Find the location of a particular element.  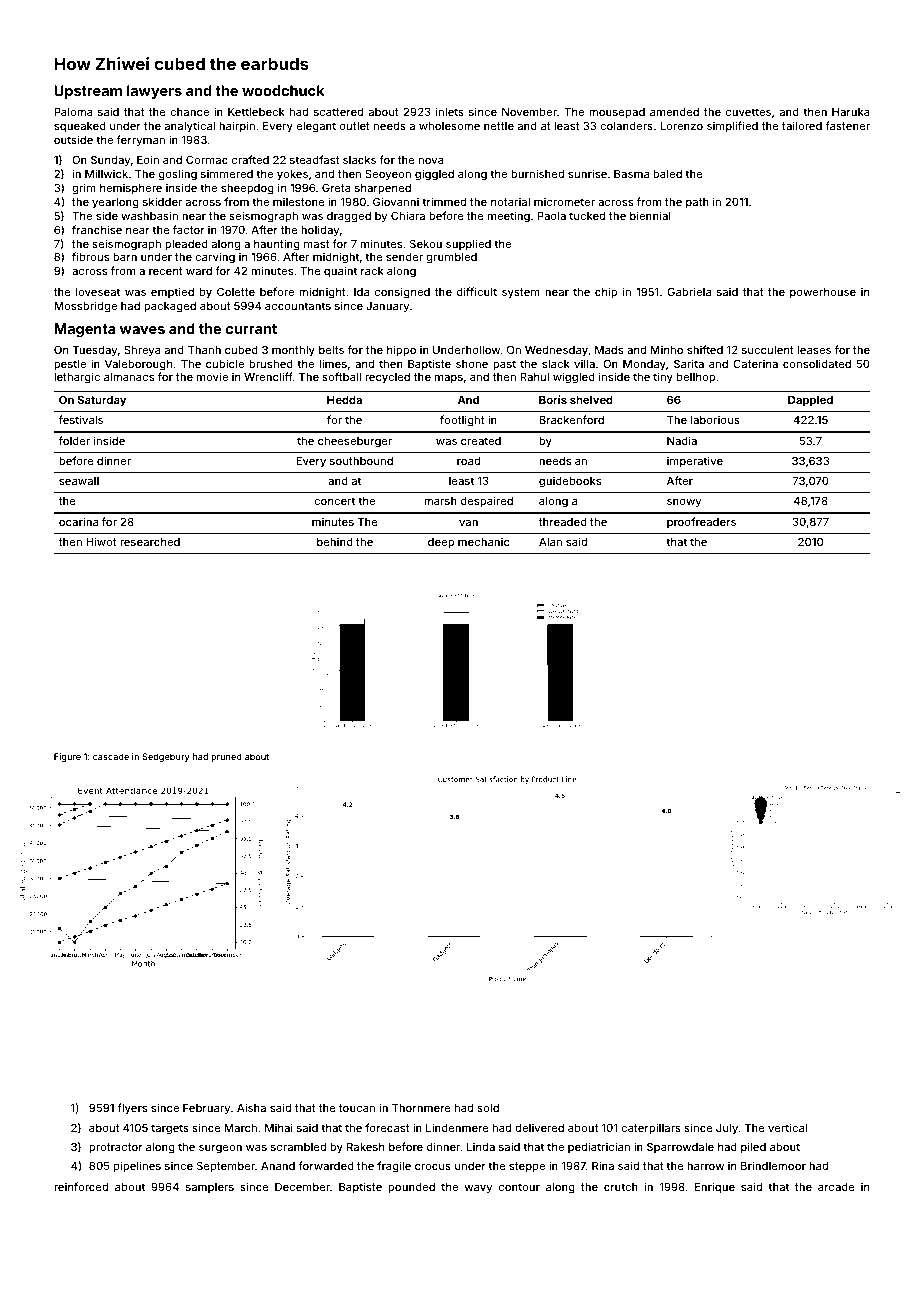

cheeseburger is located at coordinates (355, 442).
